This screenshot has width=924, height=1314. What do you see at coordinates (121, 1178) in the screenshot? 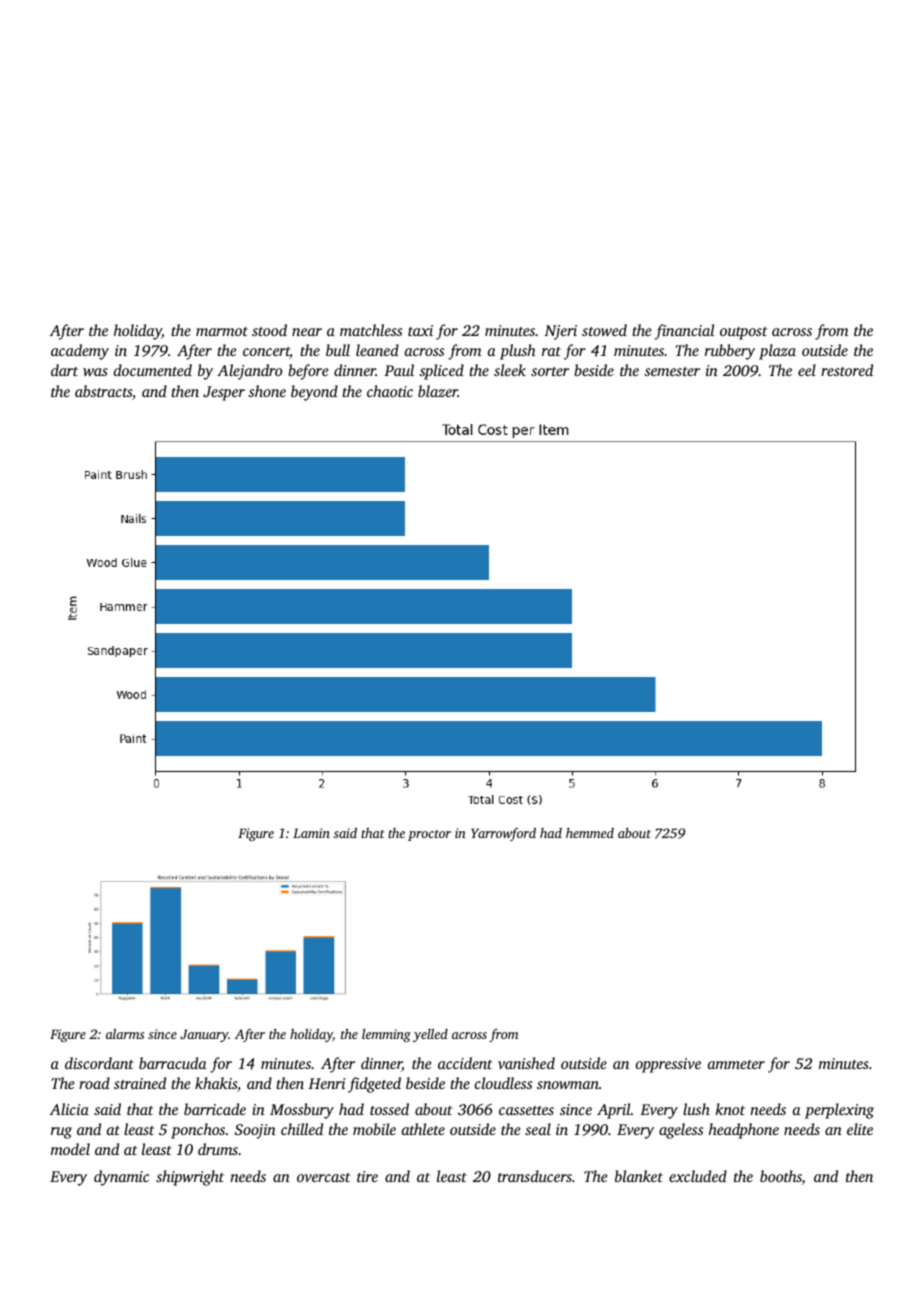
I see `dynamic` at bounding box center [121, 1178].
